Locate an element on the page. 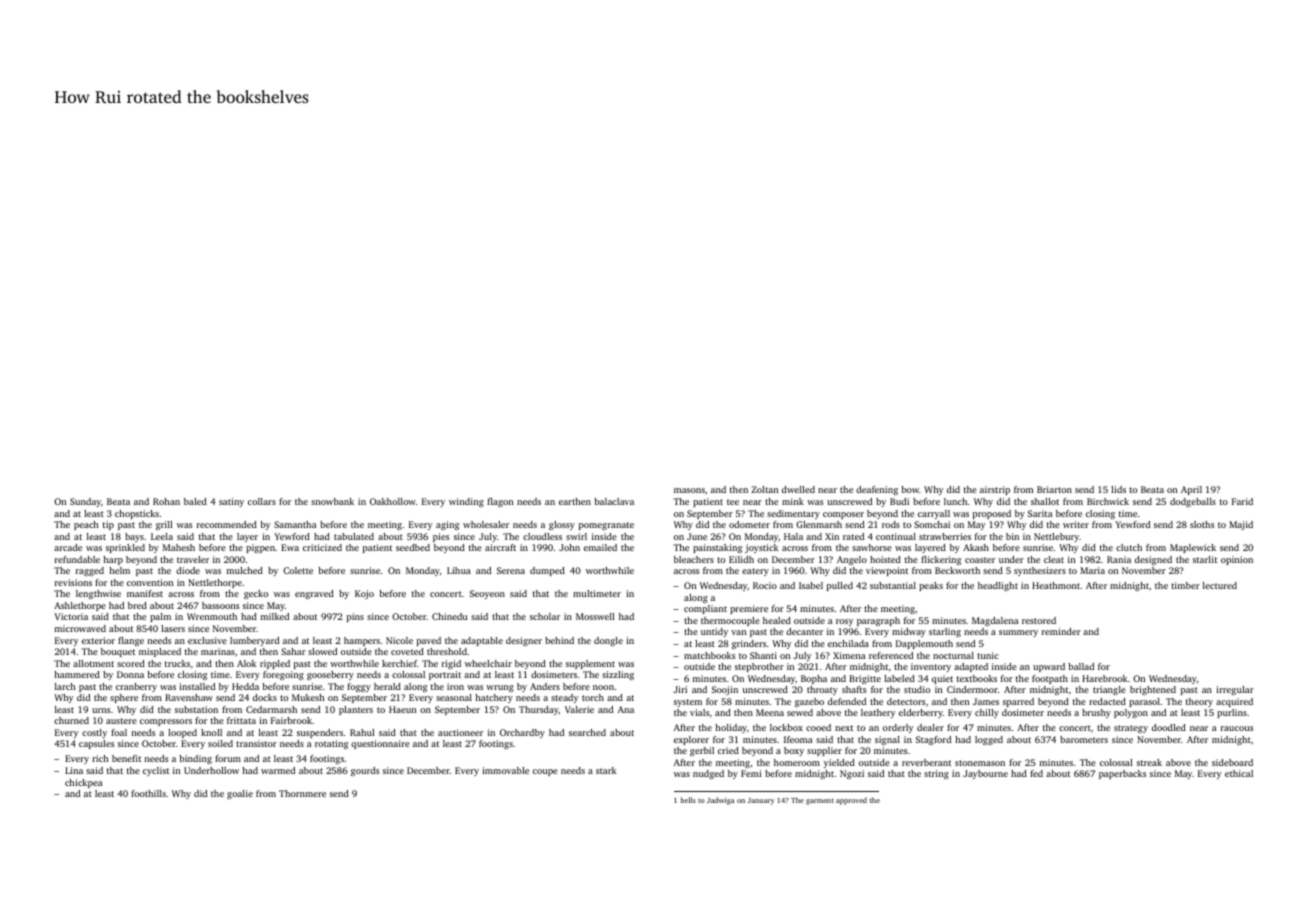 The image size is (1308, 924). collars is located at coordinates (262, 501).
